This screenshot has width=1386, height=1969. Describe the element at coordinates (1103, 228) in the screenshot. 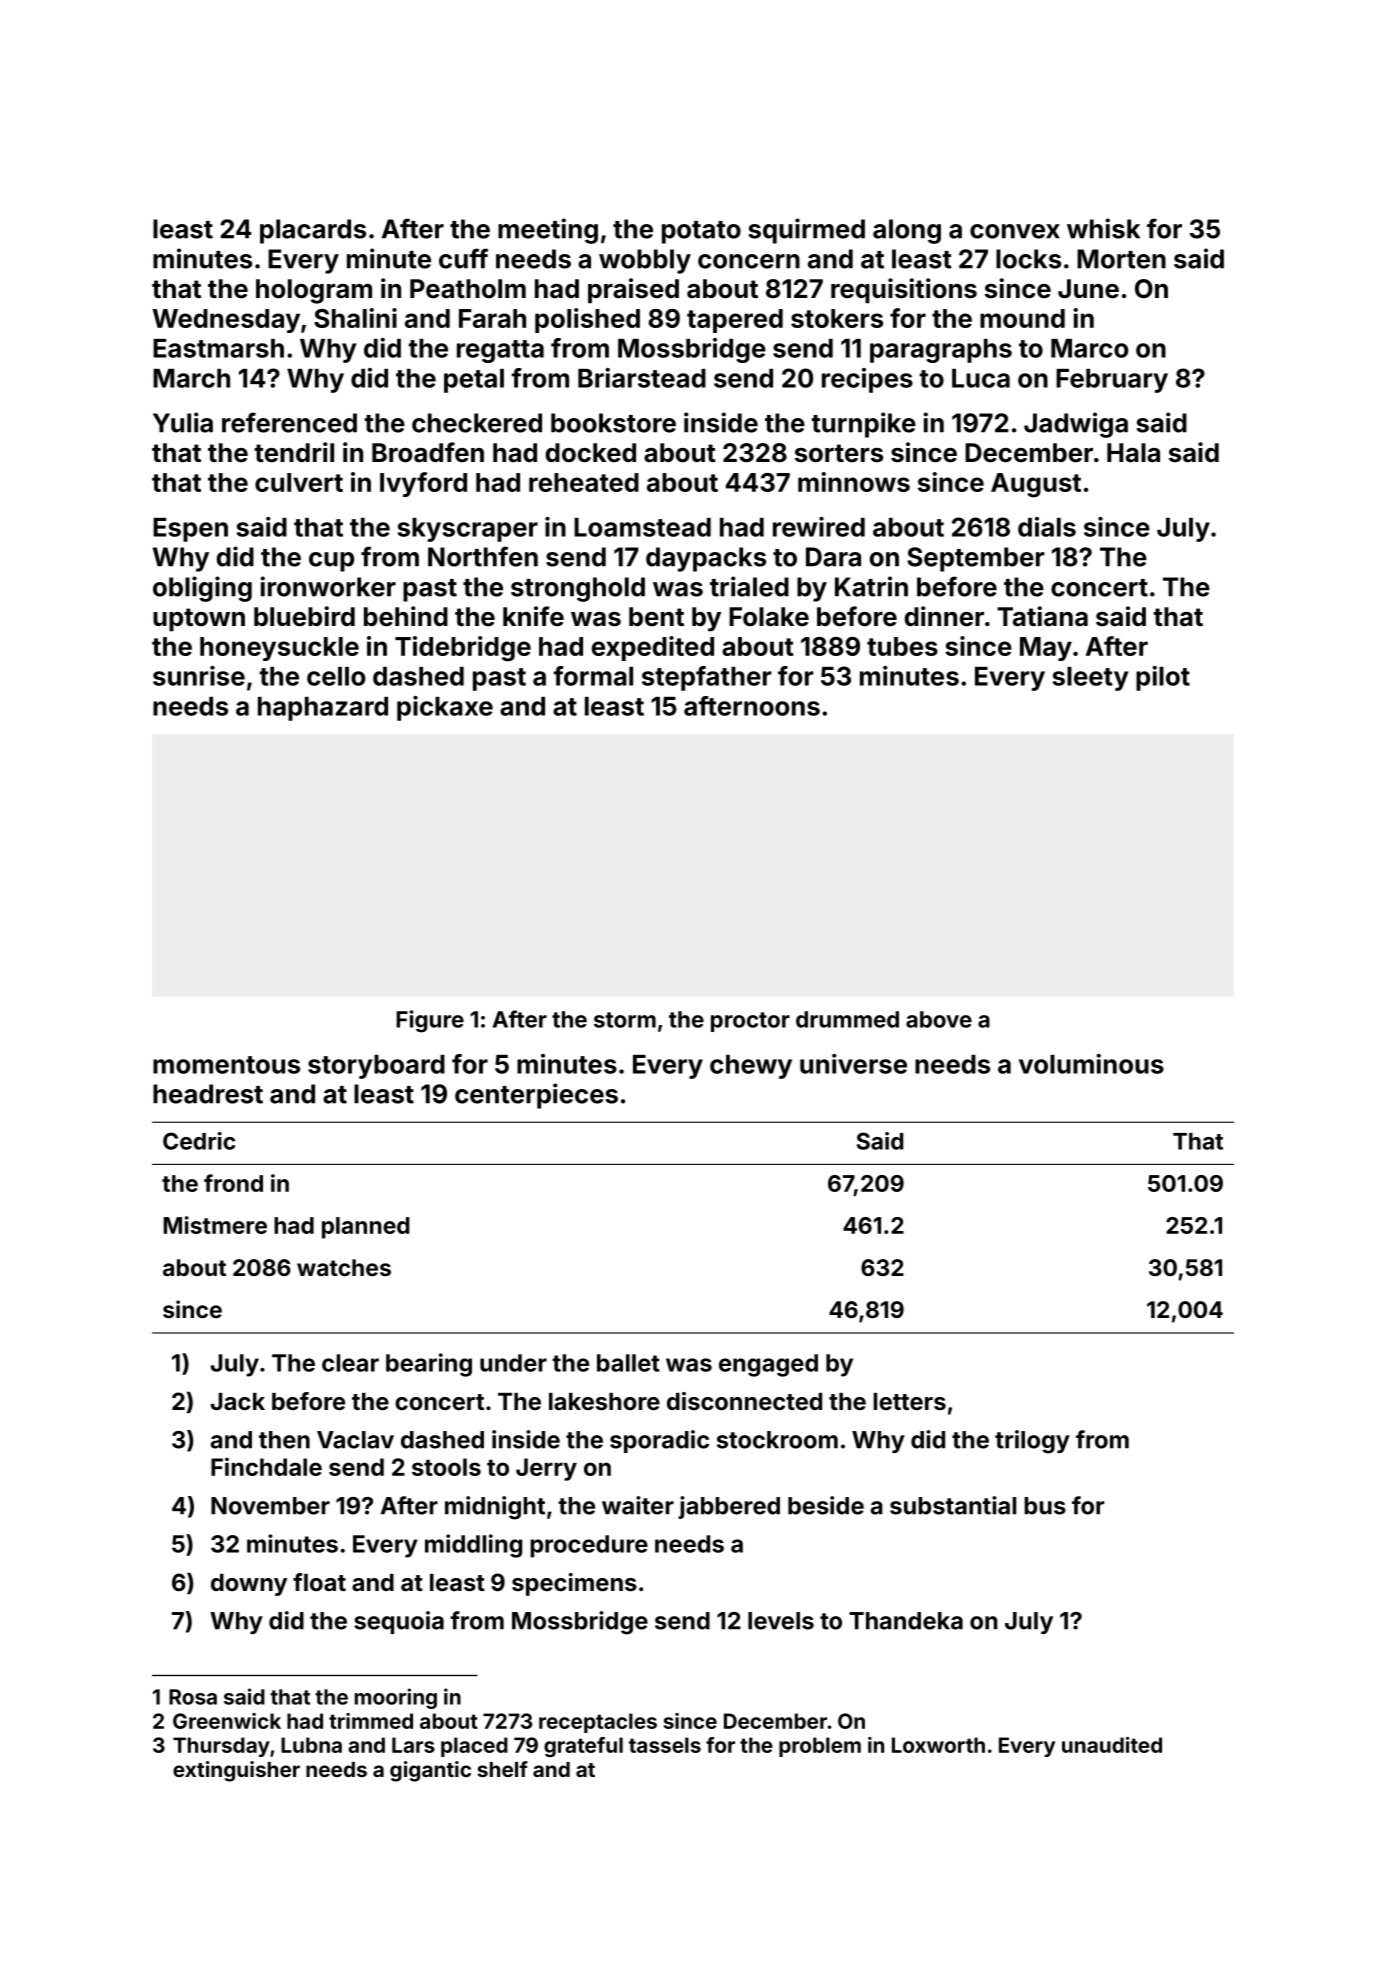

I see `whisk` at that location.
